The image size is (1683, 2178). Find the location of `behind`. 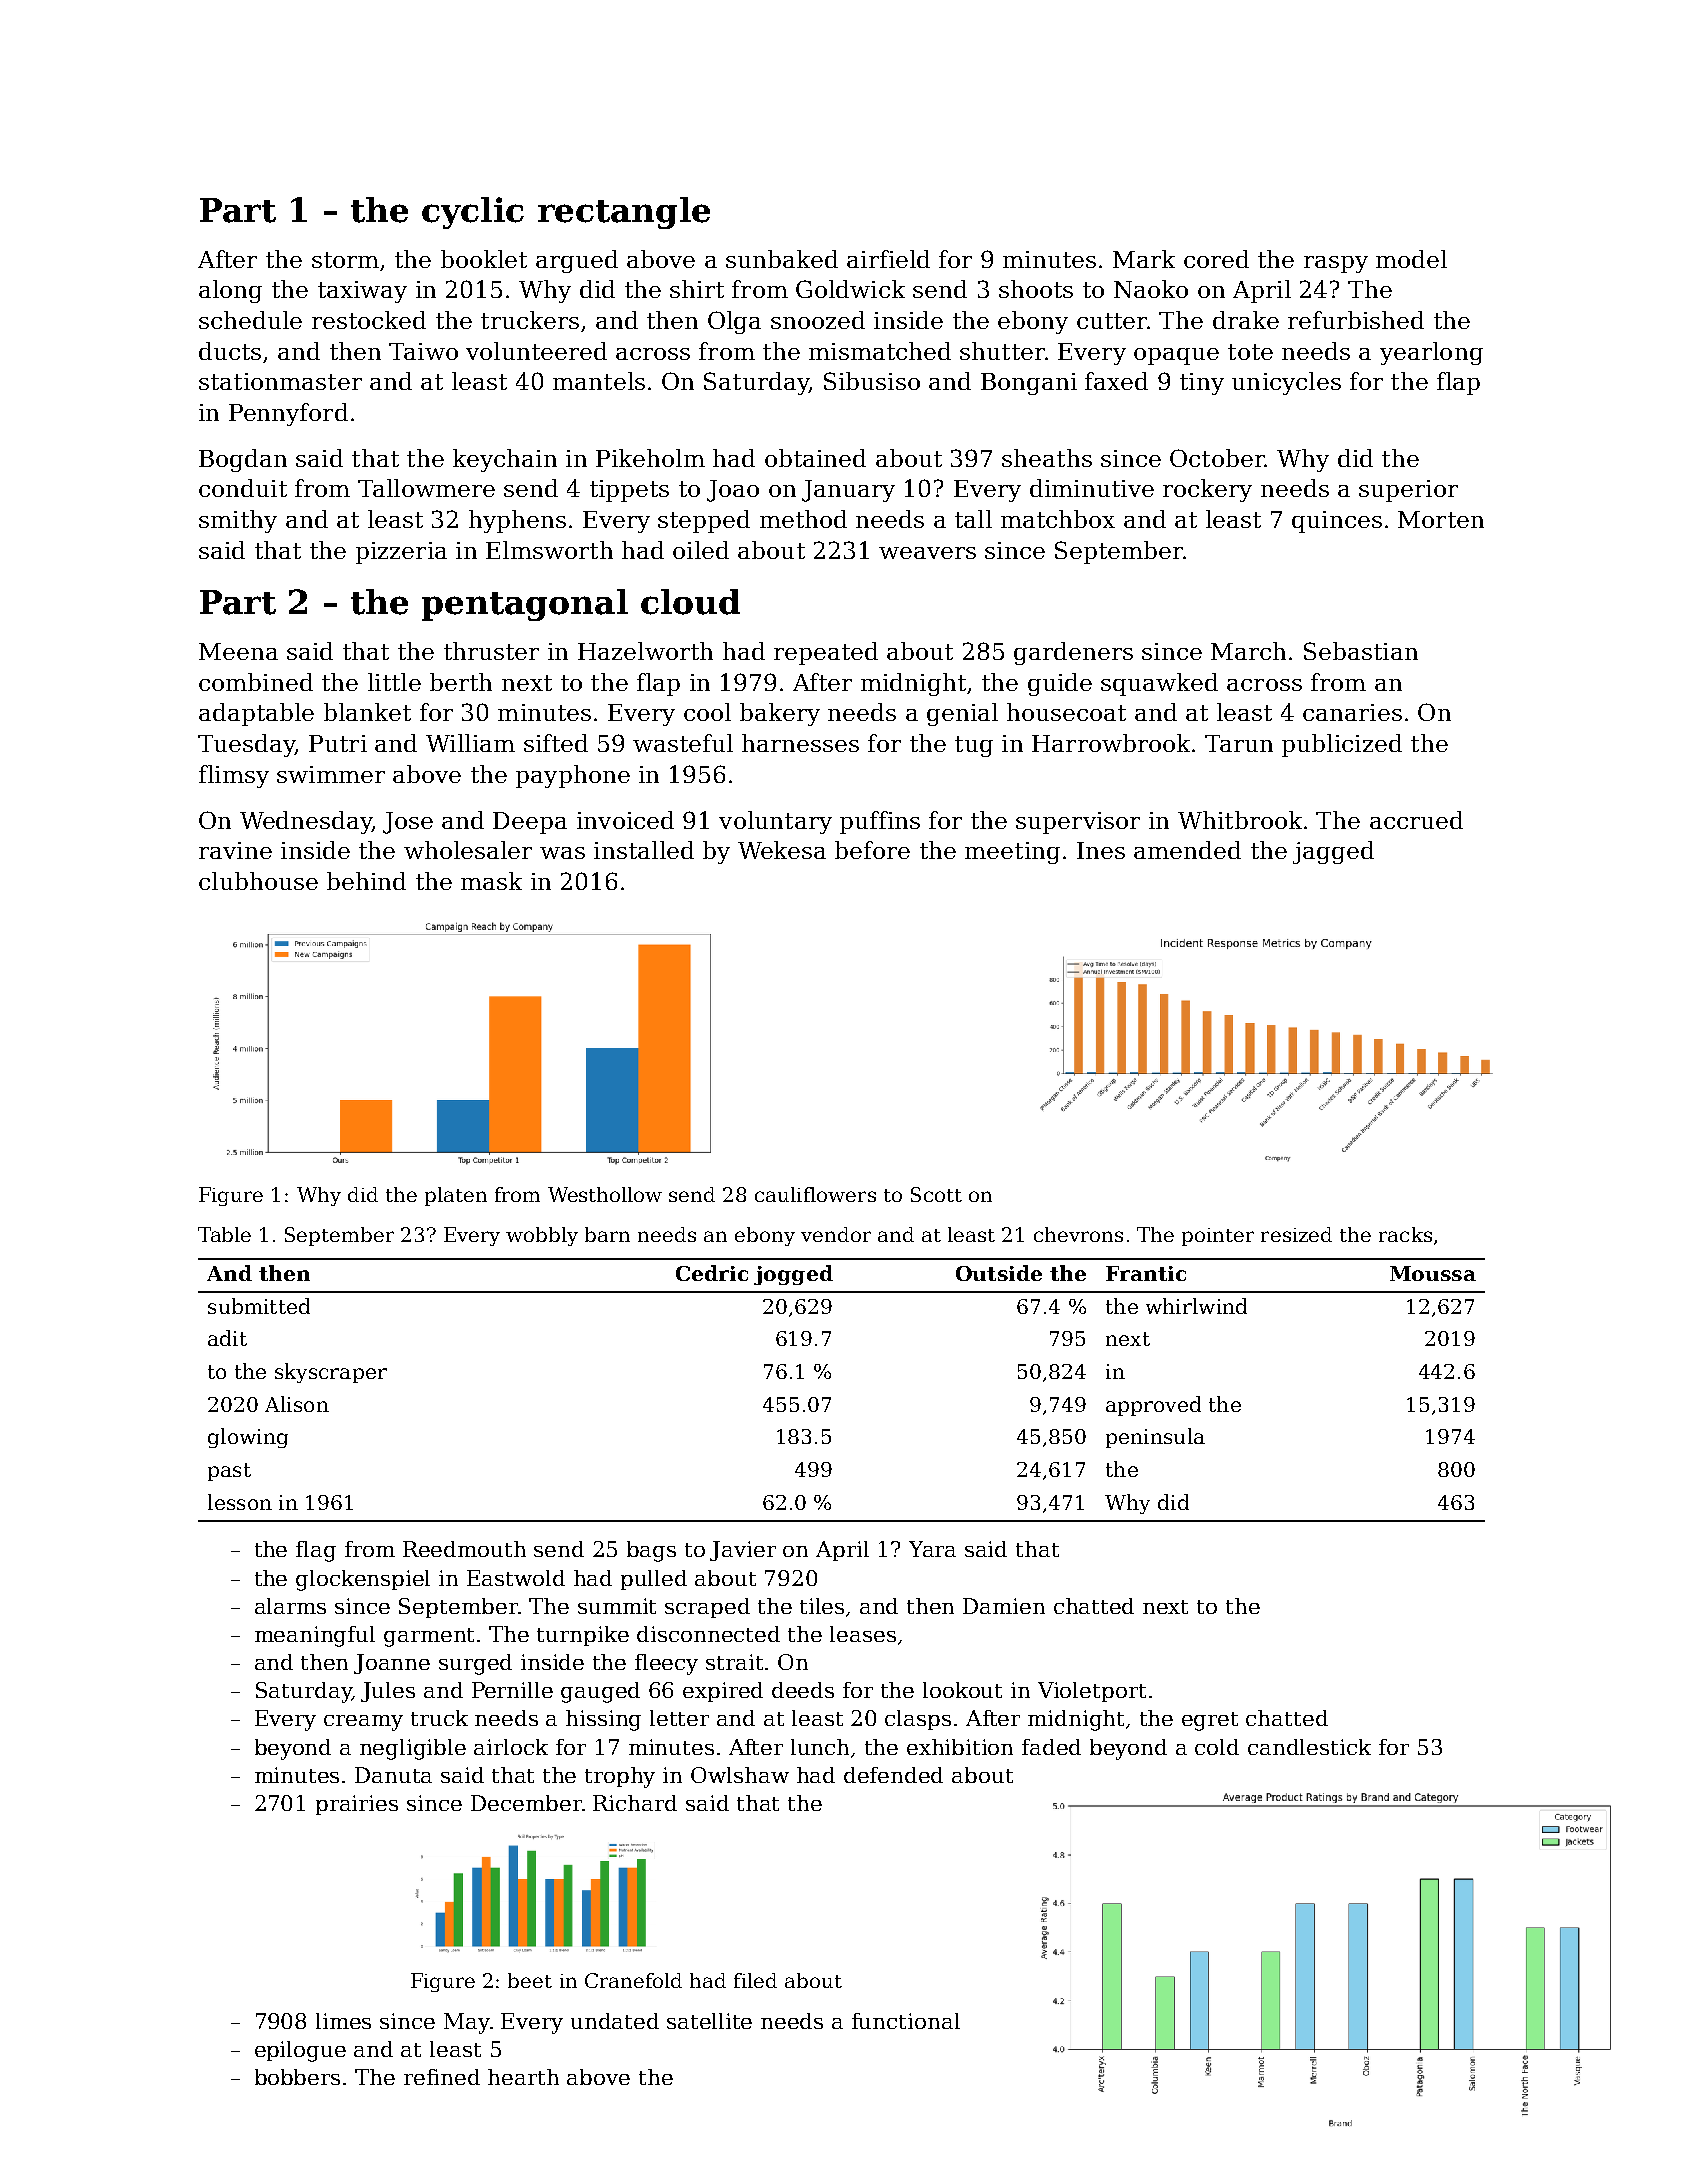

behind is located at coordinates (366, 881).
